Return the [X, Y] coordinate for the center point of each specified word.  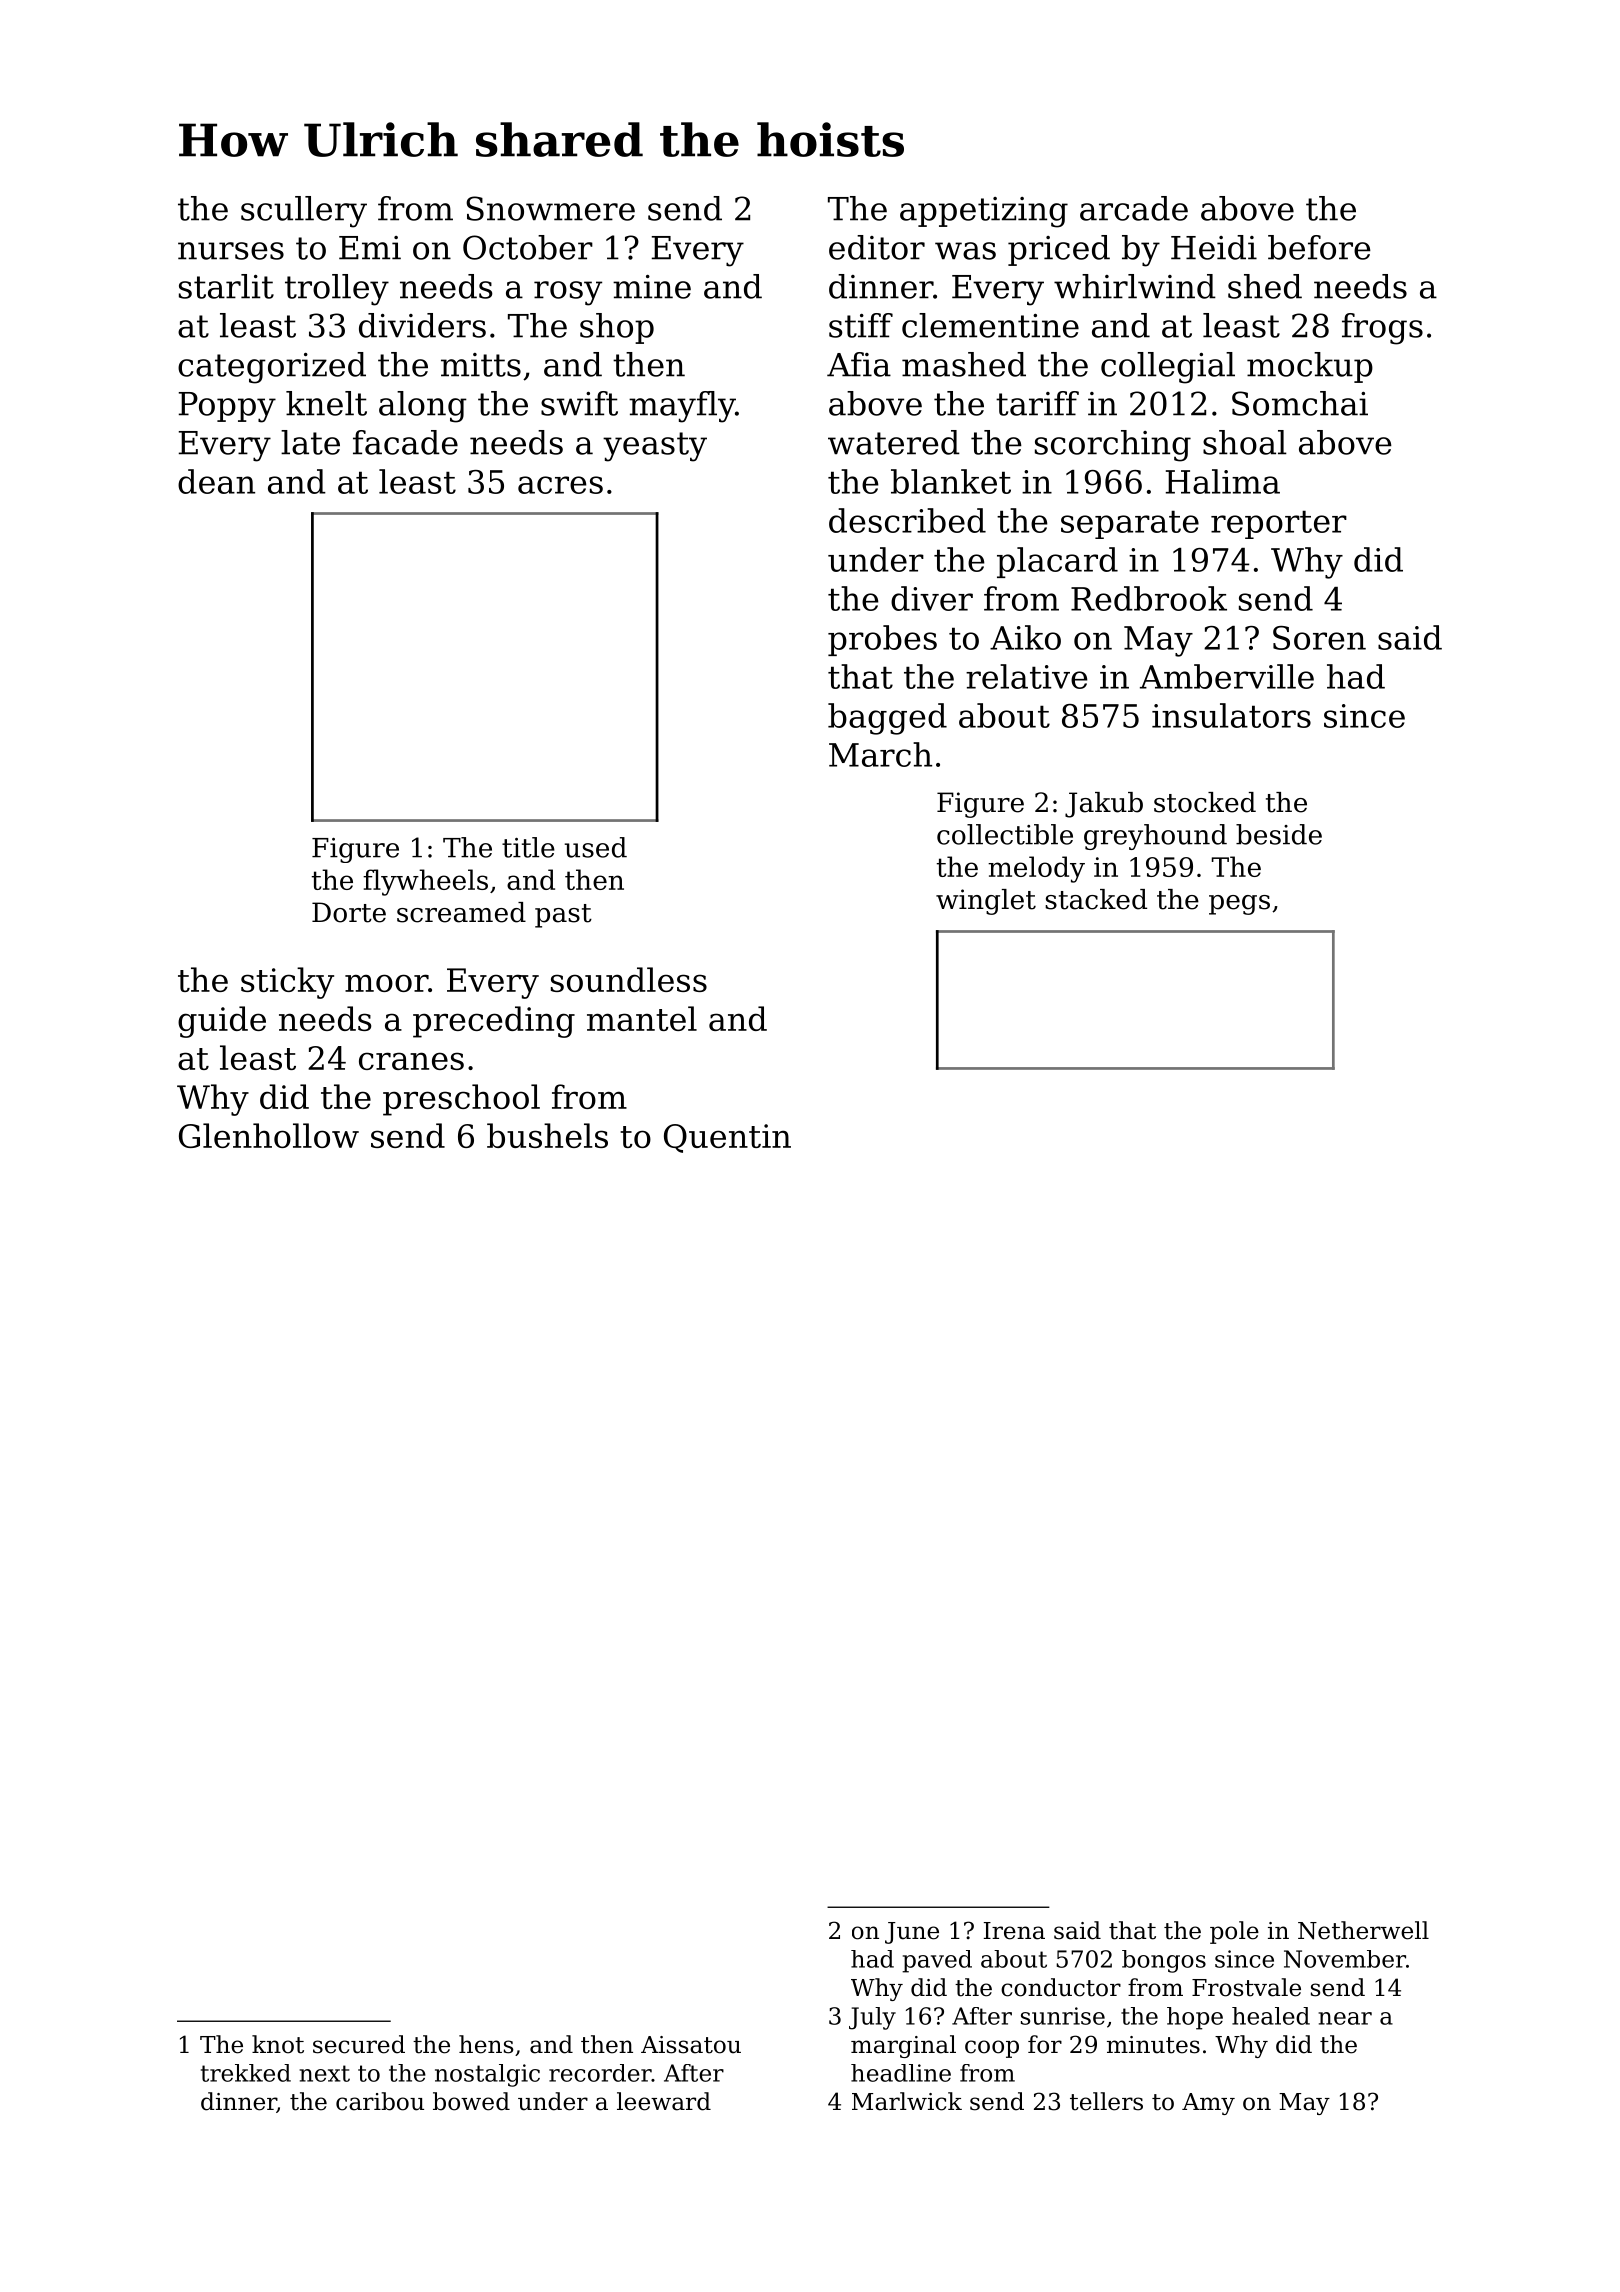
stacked [1096, 899]
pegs [1239, 905]
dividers [422, 325]
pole [1234, 1932]
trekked [246, 2073]
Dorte [349, 912]
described [907, 520]
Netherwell [1363, 1930]
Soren [1319, 638]
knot [278, 2044]
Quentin [727, 1138]
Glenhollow [269, 1135]
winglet [986, 902]
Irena [1014, 1931]
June [912, 1933]
